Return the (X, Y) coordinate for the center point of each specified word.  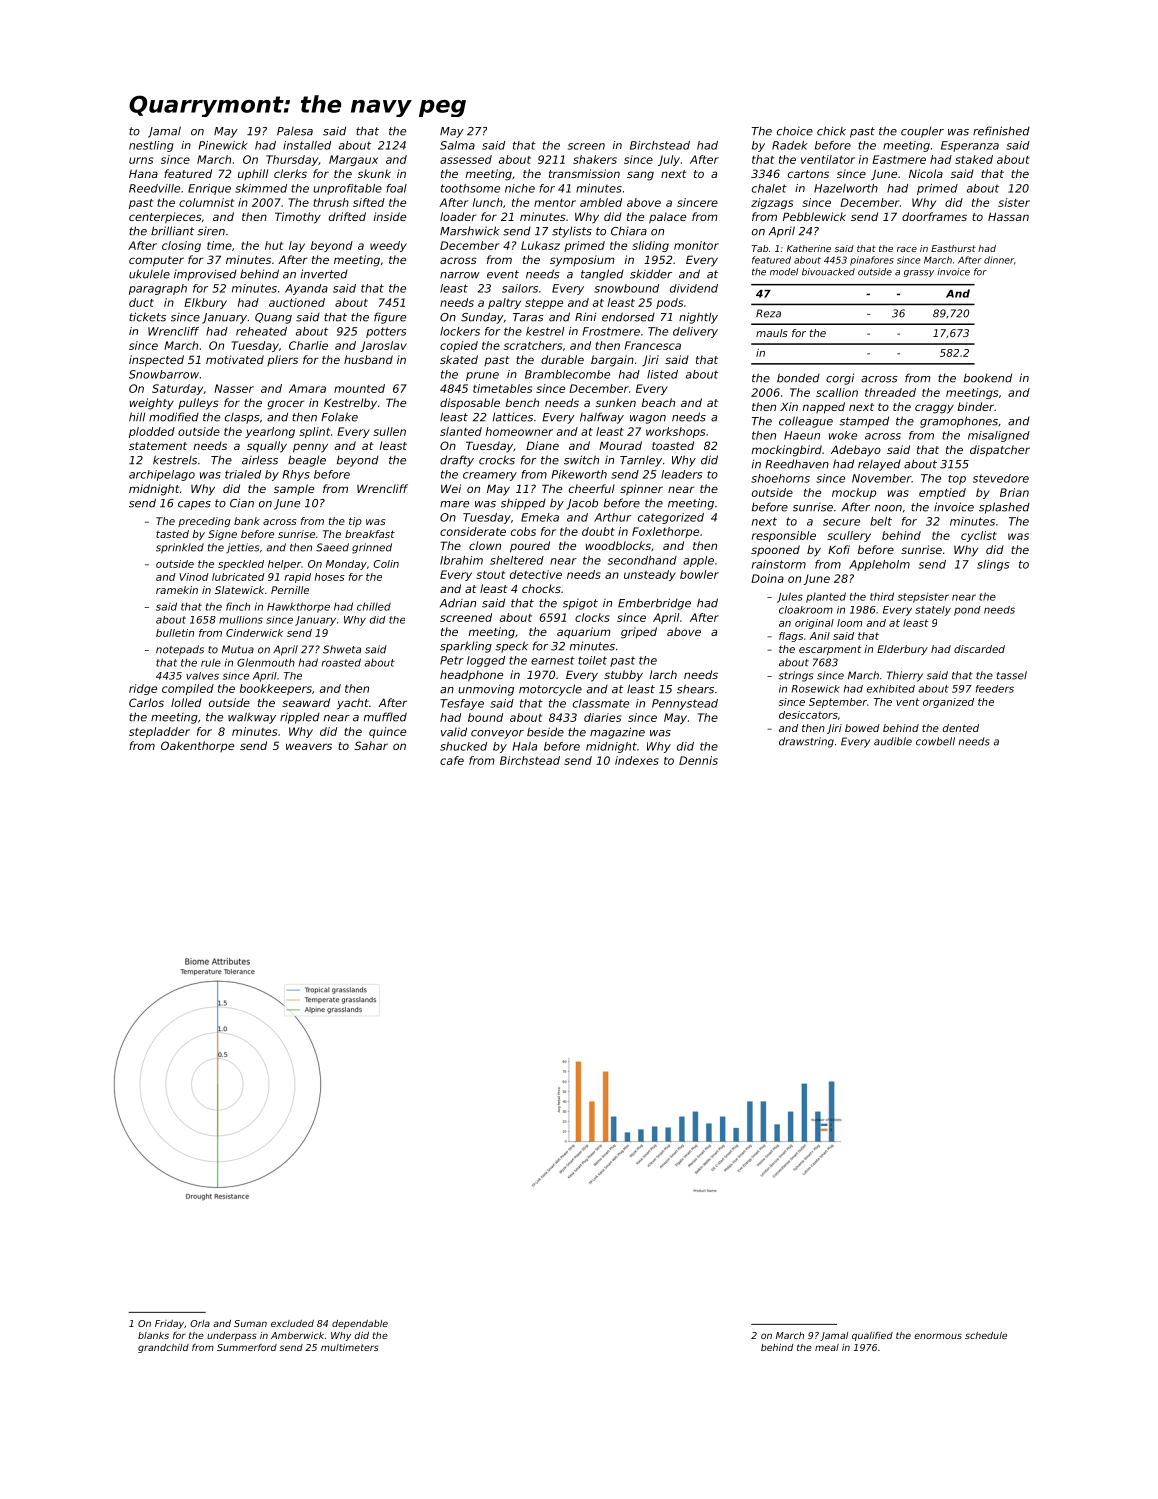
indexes (637, 760)
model (784, 272)
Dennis (698, 760)
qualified (872, 1336)
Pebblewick (814, 216)
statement (158, 446)
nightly (698, 318)
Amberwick (297, 1335)
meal (827, 1347)
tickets (147, 317)
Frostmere (611, 331)
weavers (309, 746)
